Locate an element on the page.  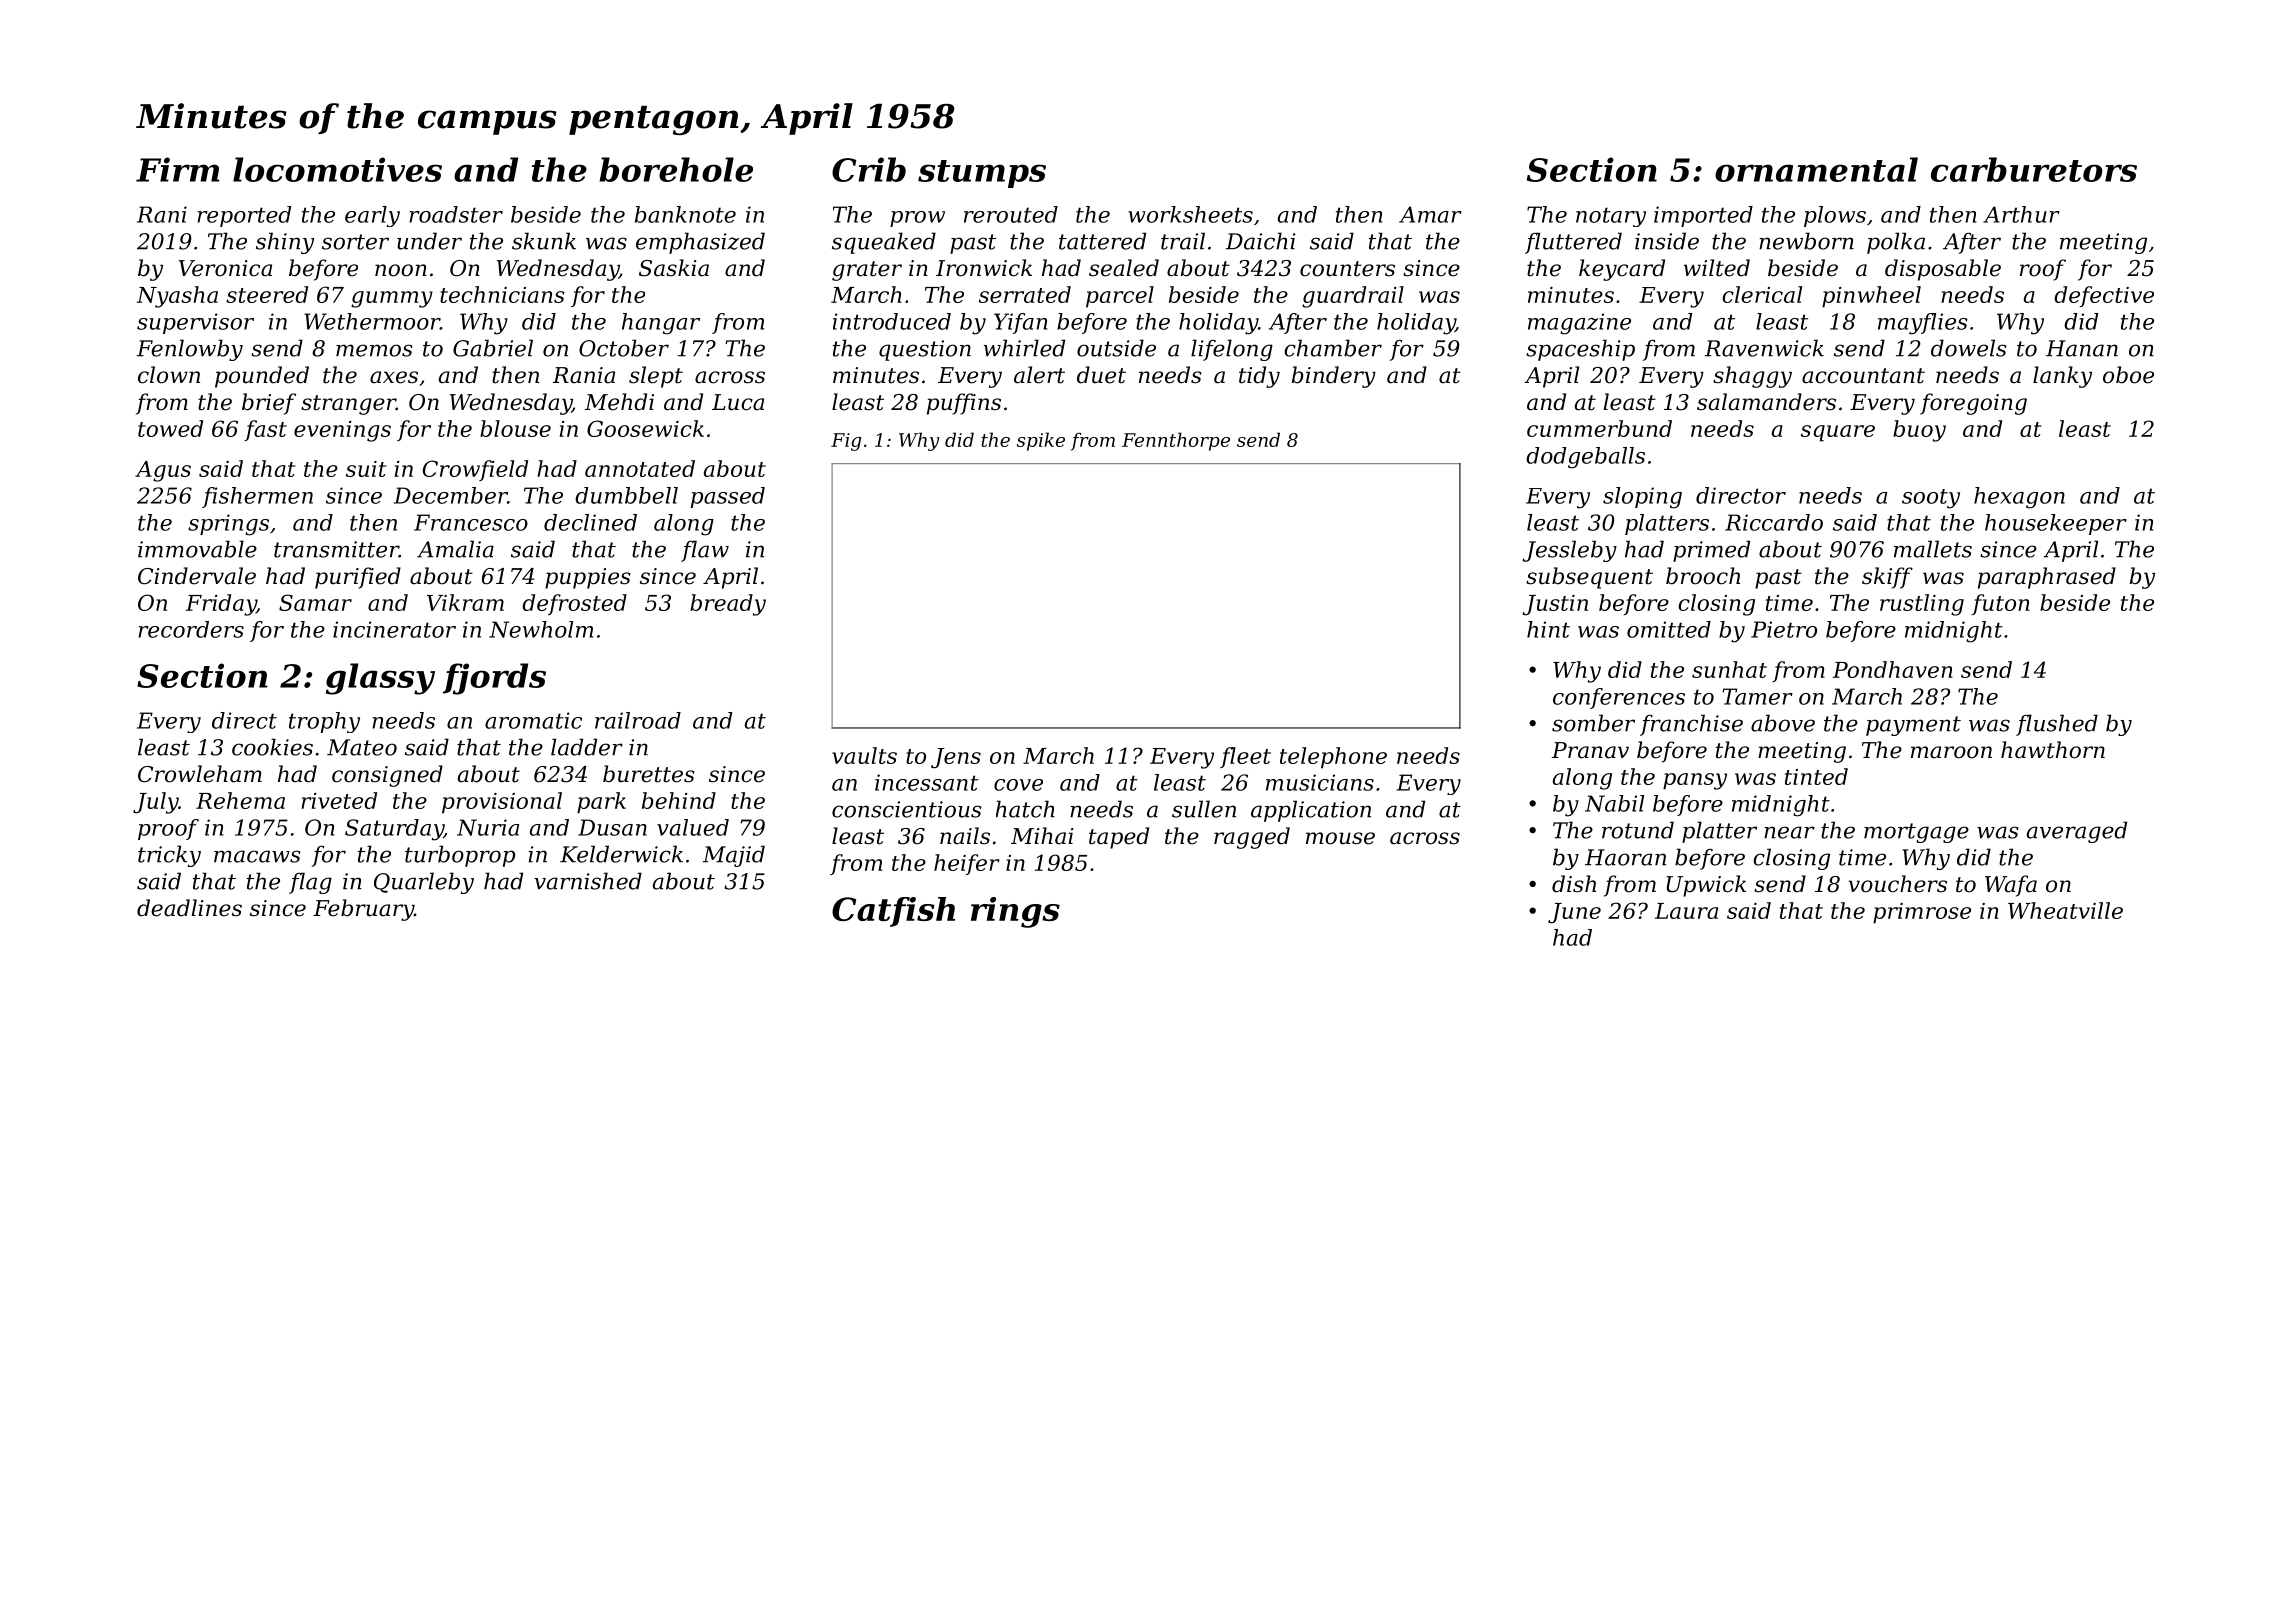
Crib is located at coordinates (869, 169).
